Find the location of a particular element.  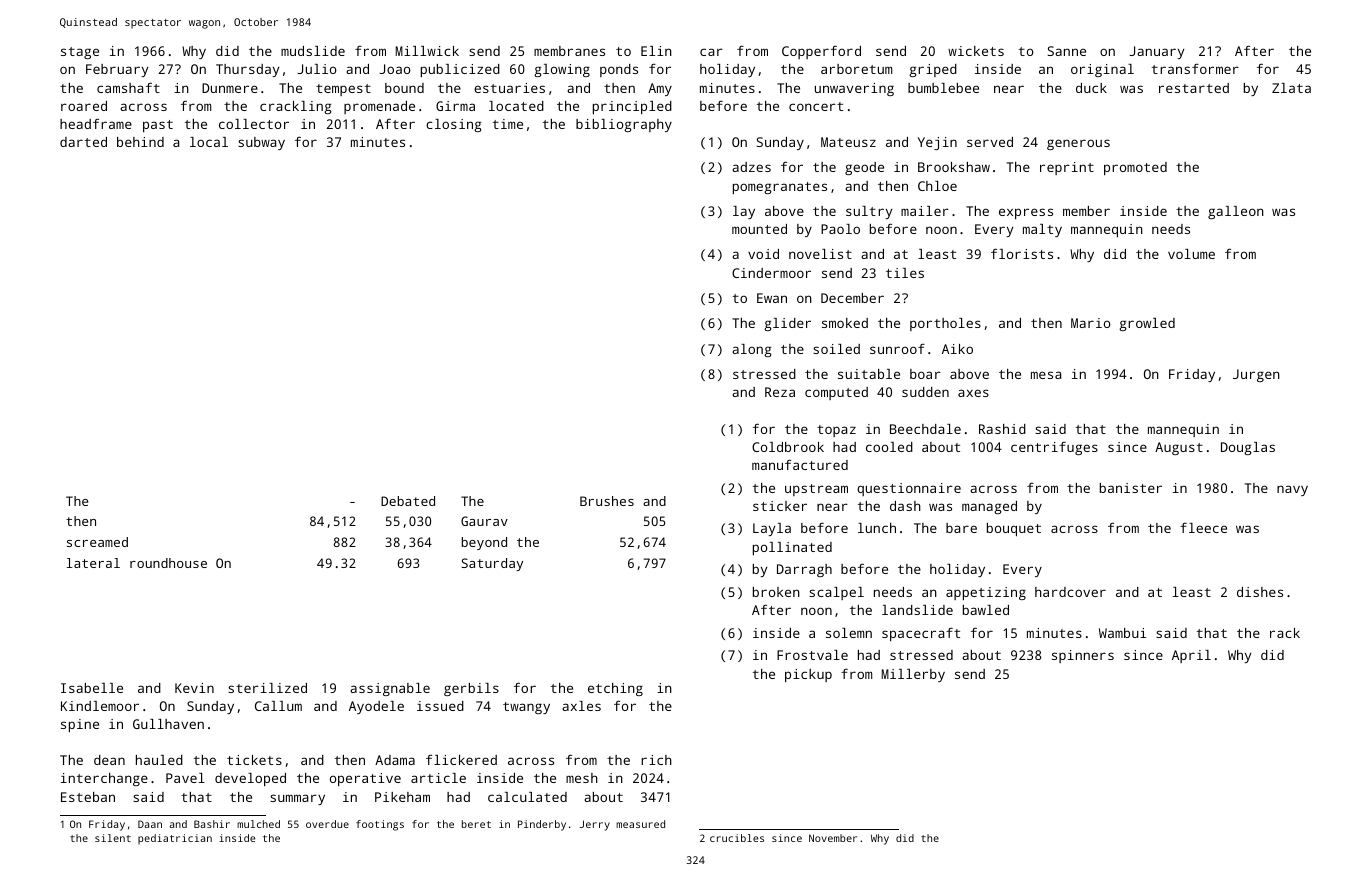

located is located at coordinates (516, 106).
